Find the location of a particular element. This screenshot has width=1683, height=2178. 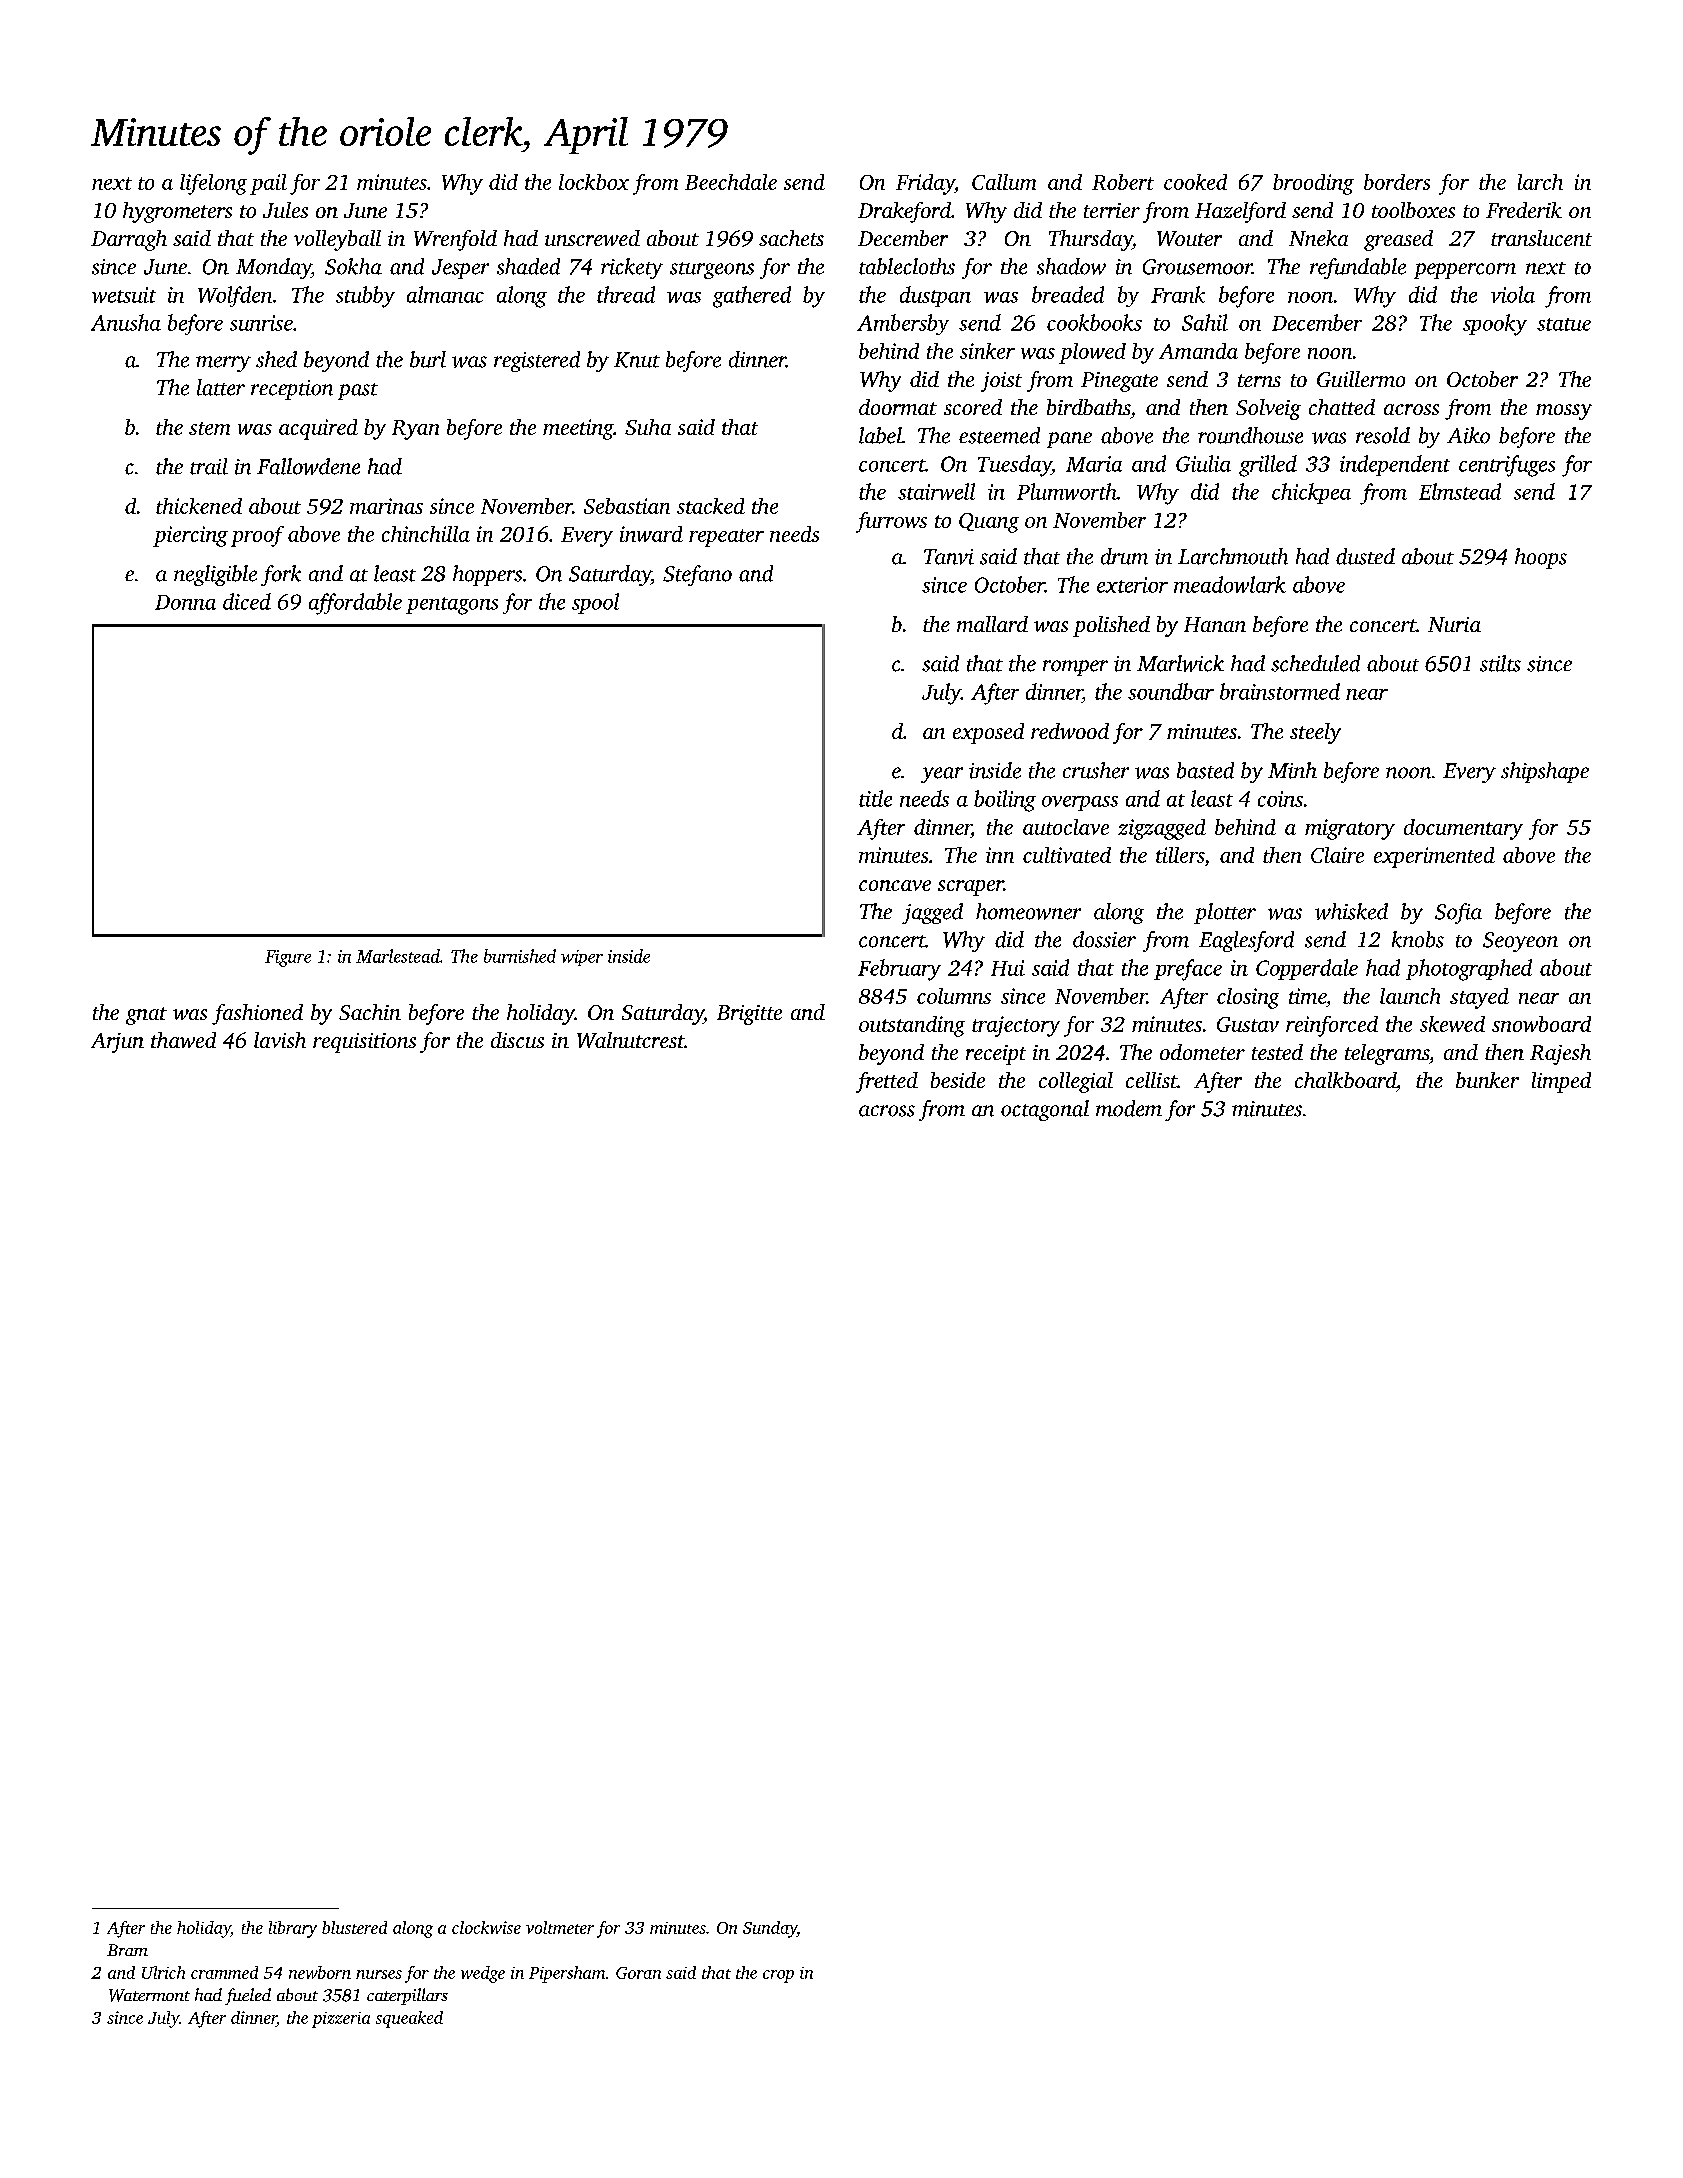

Arjun is located at coordinates (117, 1043).
